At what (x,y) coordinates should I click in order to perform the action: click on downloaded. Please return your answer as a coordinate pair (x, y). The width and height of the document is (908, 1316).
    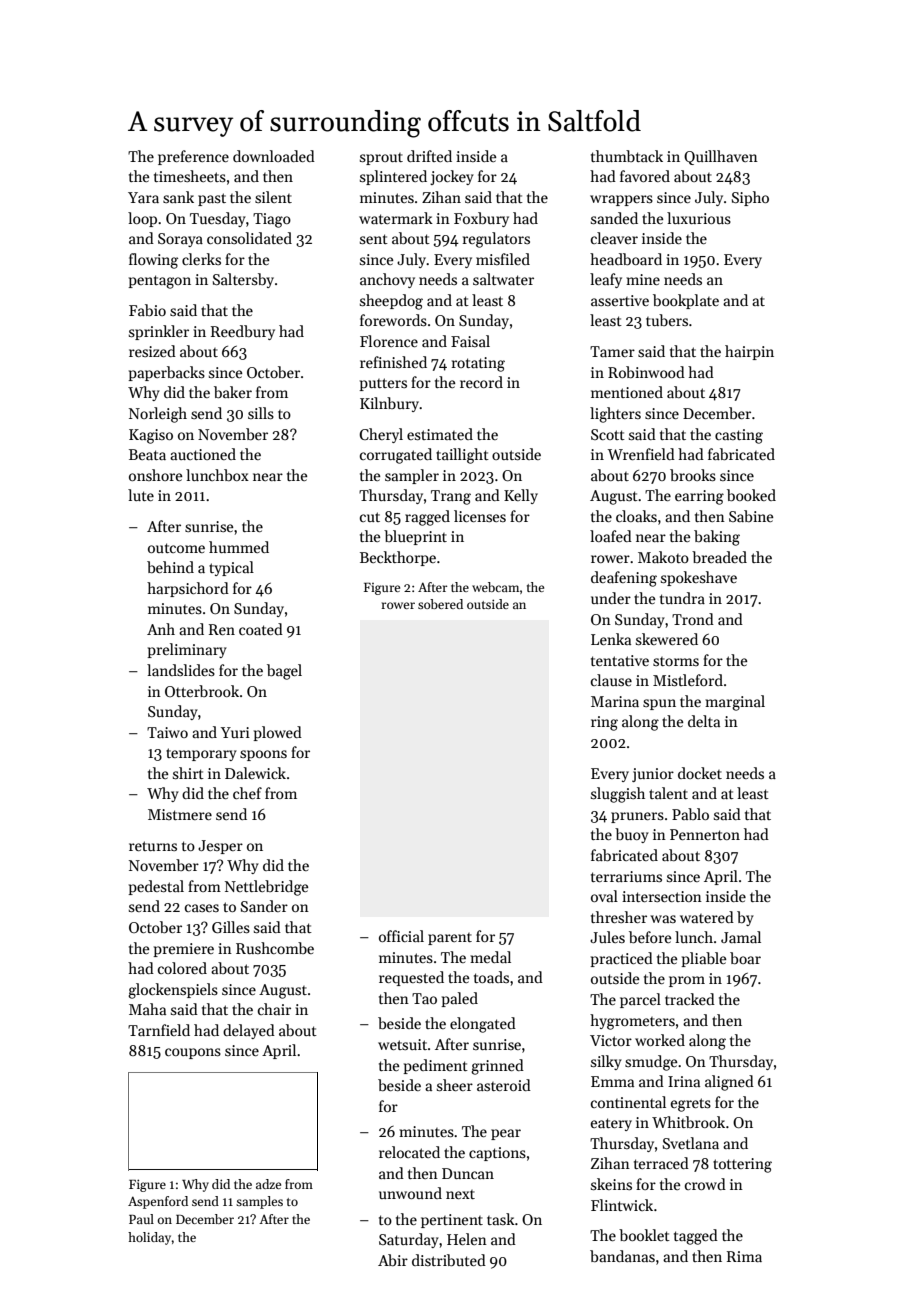
    Looking at the image, I should click on (274, 156).
